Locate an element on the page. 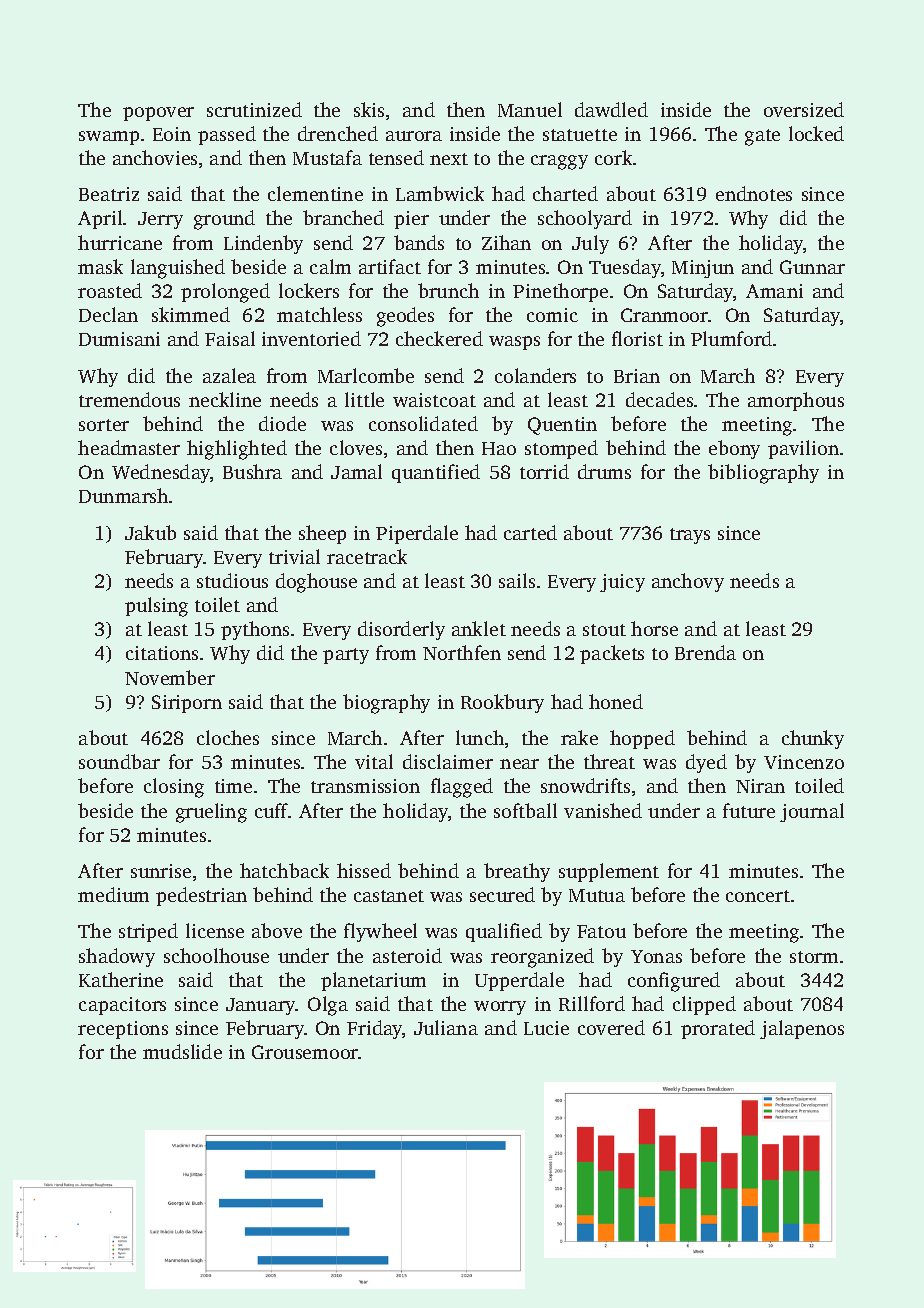  sorter is located at coordinates (104, 425).
